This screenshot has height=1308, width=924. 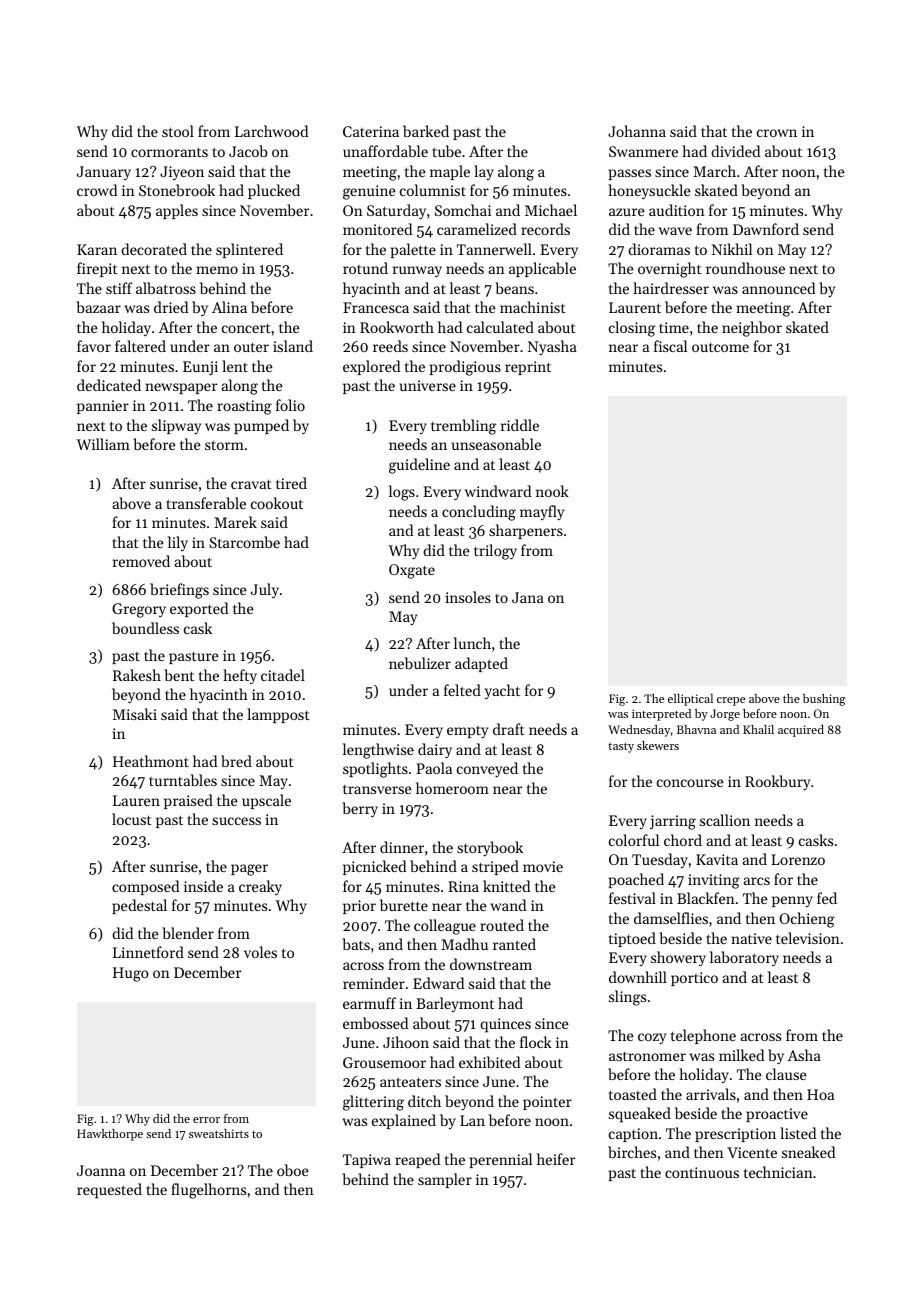 I want to click on requested, so click(x=109, y=1191).
